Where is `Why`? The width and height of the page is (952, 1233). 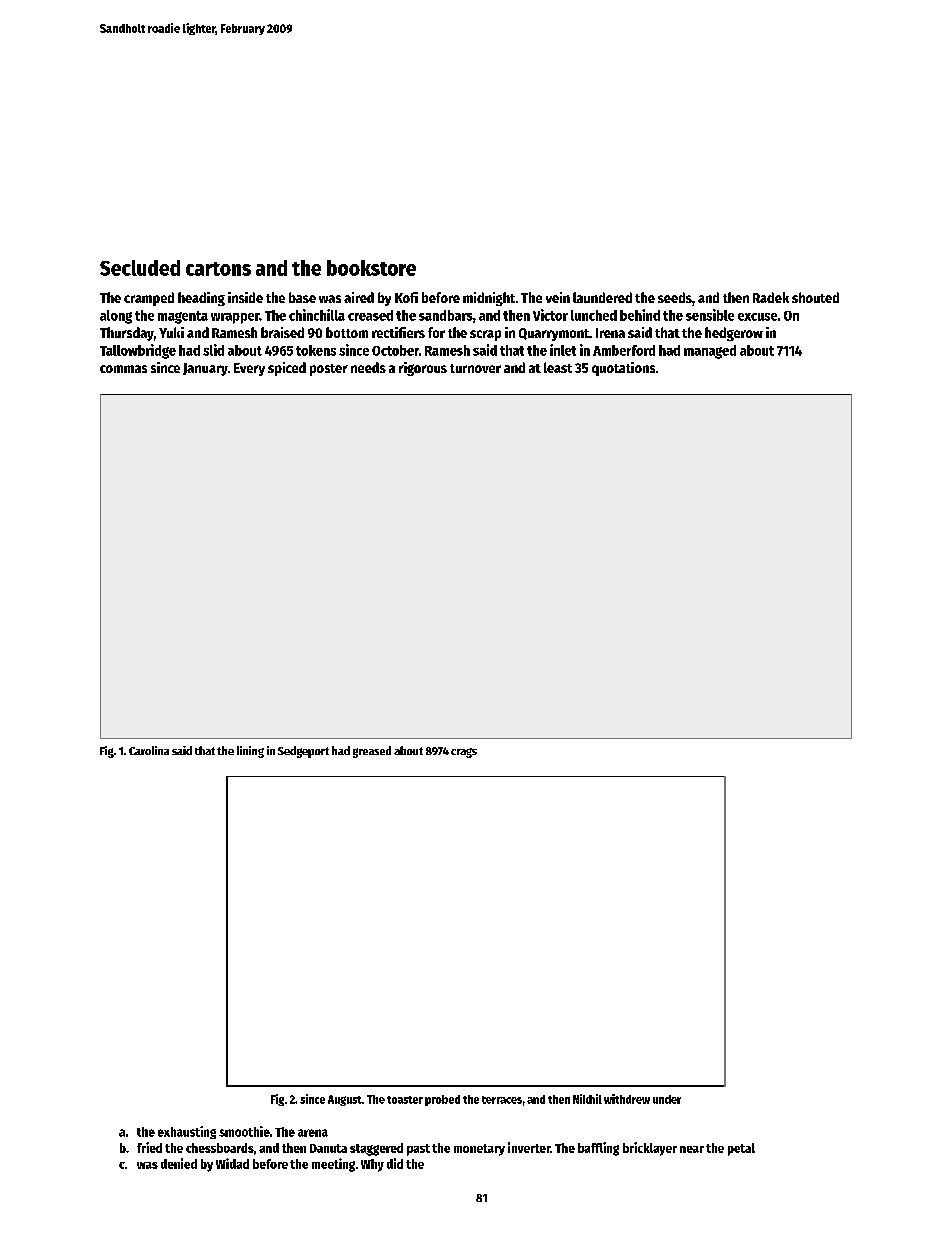
Why is located at coordinates (372, 1165).
